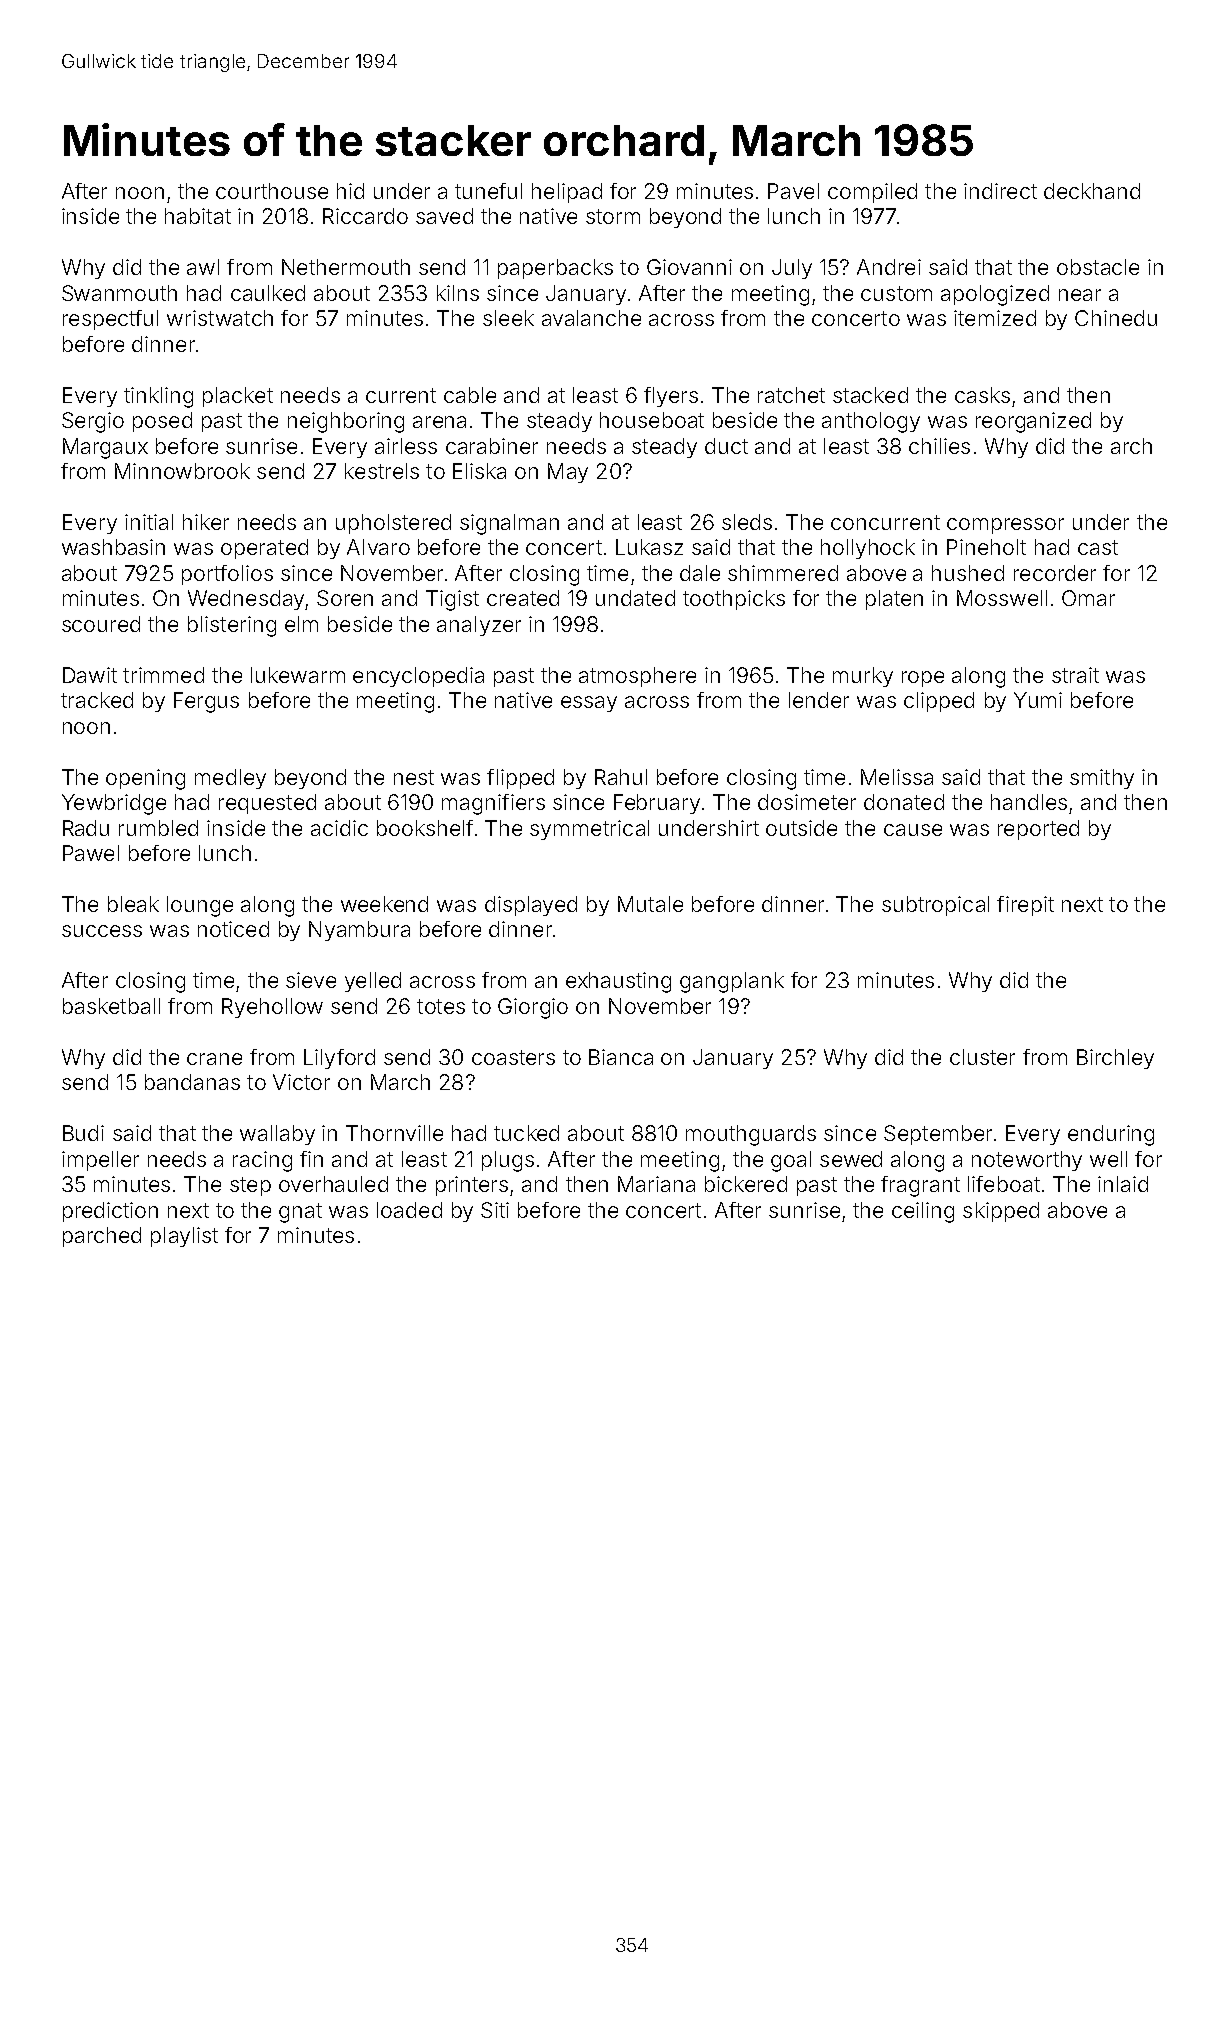  I want to click on Budi, so click(83, 1133).
